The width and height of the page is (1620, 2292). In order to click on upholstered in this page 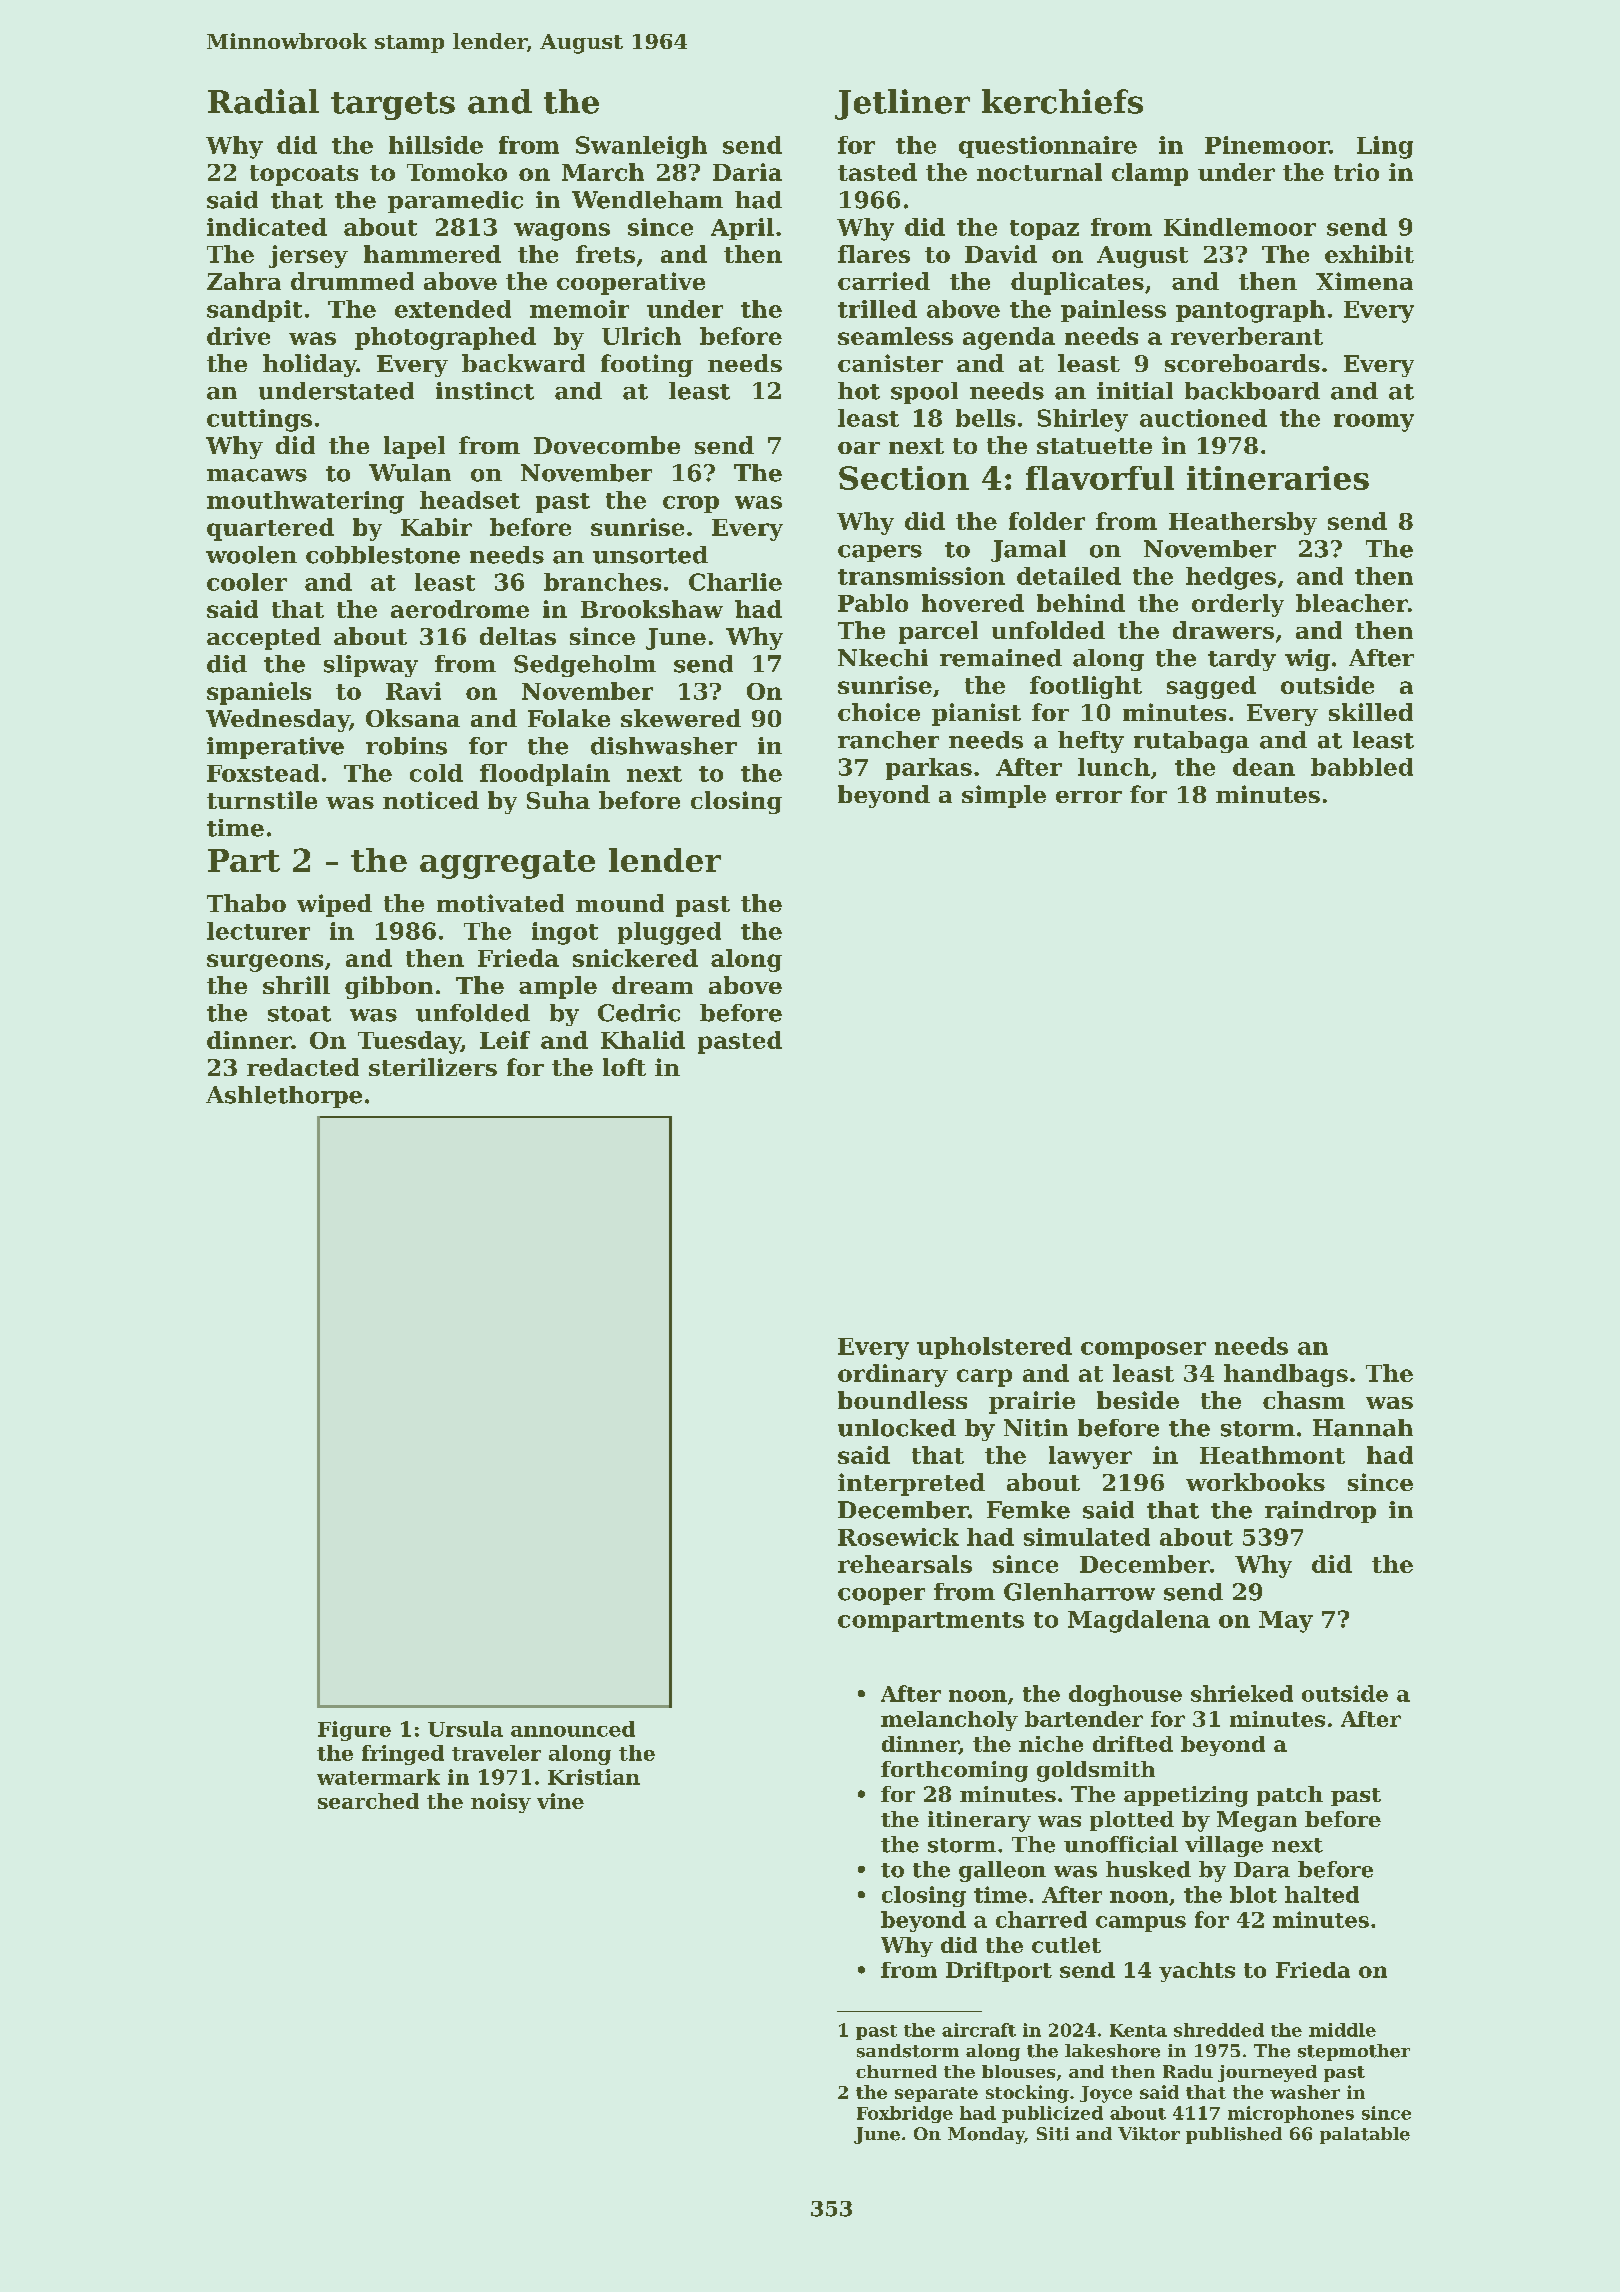, I will do `click(994, 1348)`.
